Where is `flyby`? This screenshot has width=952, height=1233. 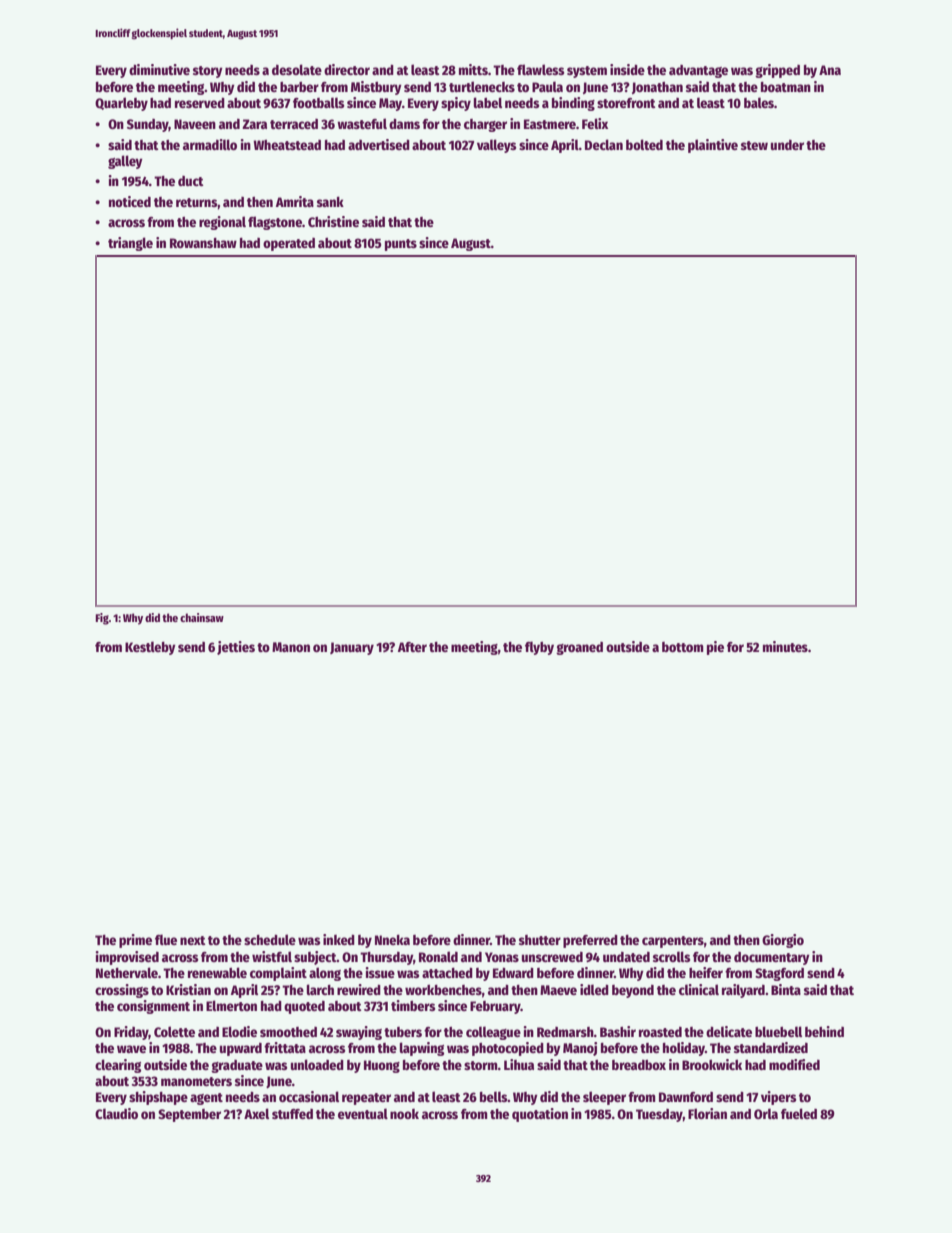 flyby is located at coordinates (539, 648).
